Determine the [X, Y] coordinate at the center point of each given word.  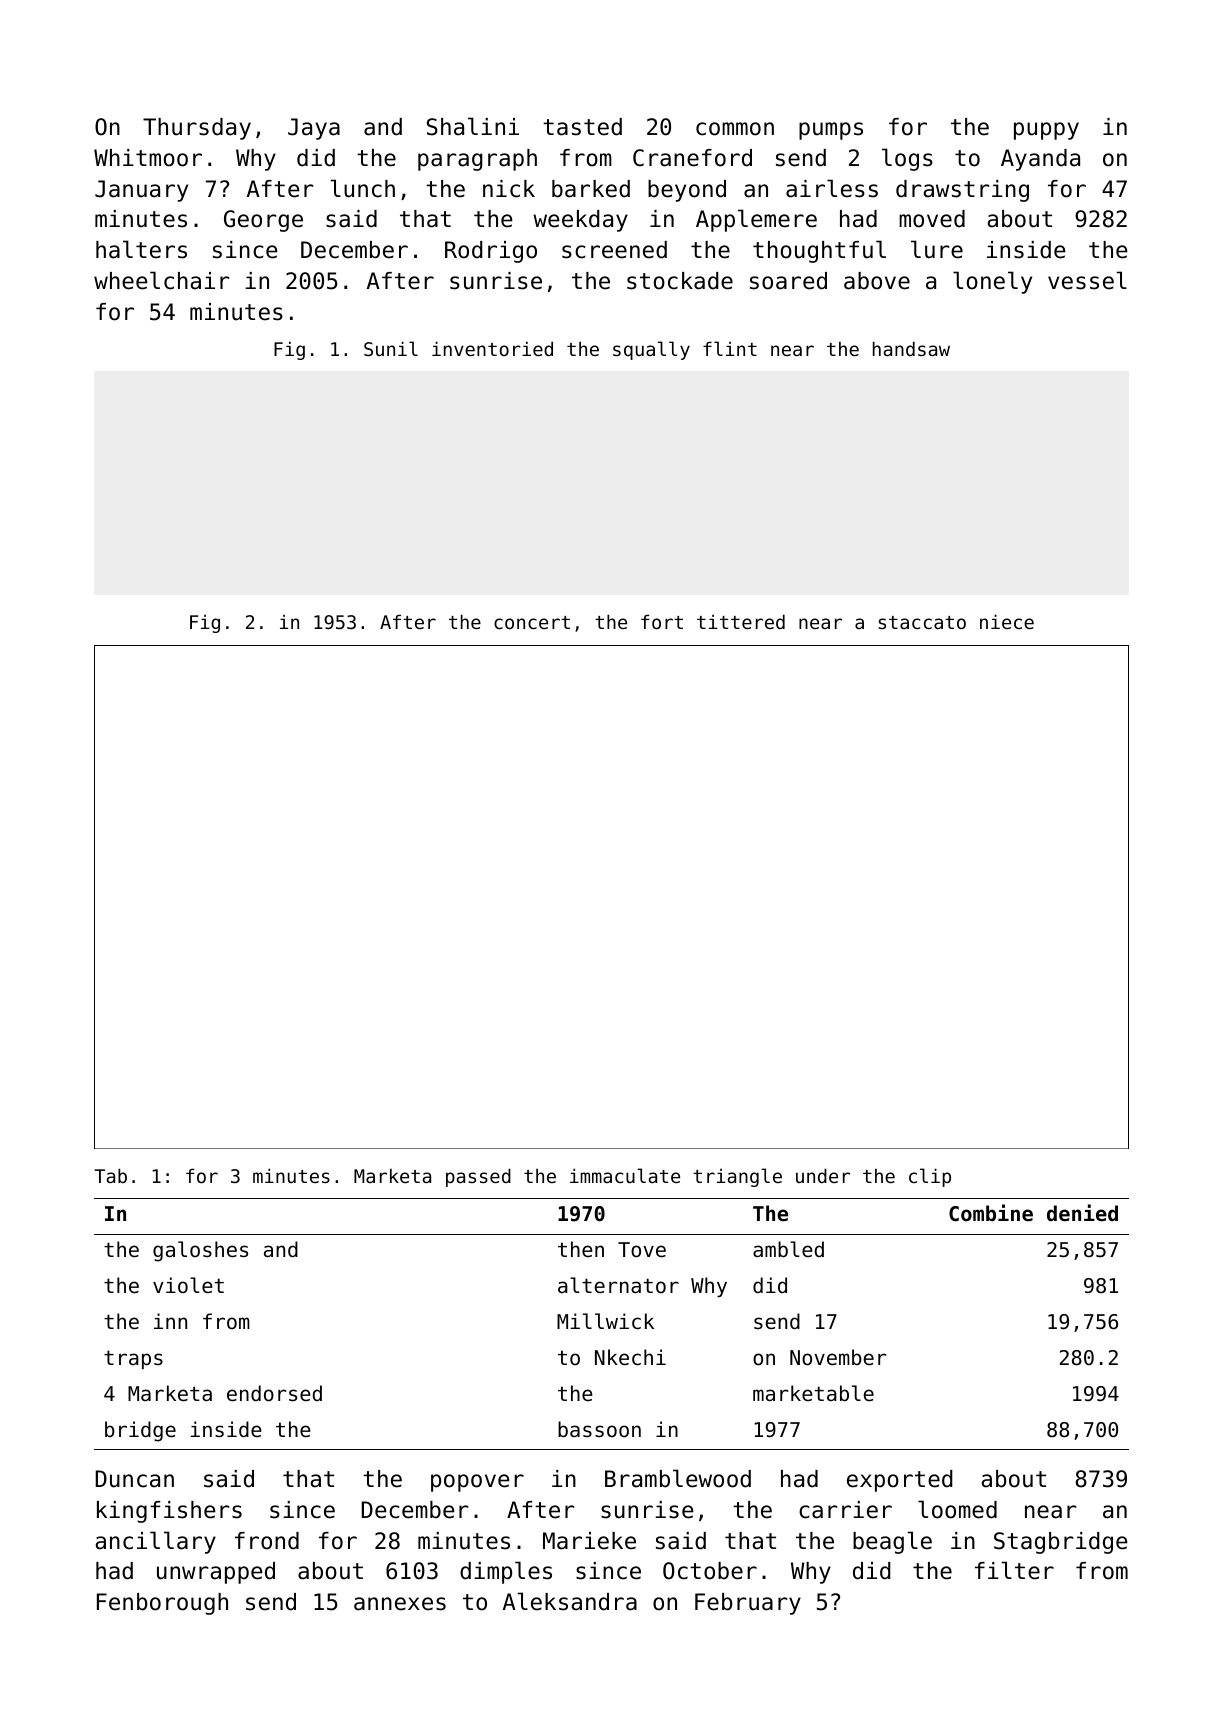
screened [614, 250]
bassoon [599, 1429]
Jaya [314, 129]
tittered [741, 621]
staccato [922, 622]
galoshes [200, 1251]
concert [532, 622]
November [838, 1357]
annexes [400, 1604]
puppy [1046, 131]
